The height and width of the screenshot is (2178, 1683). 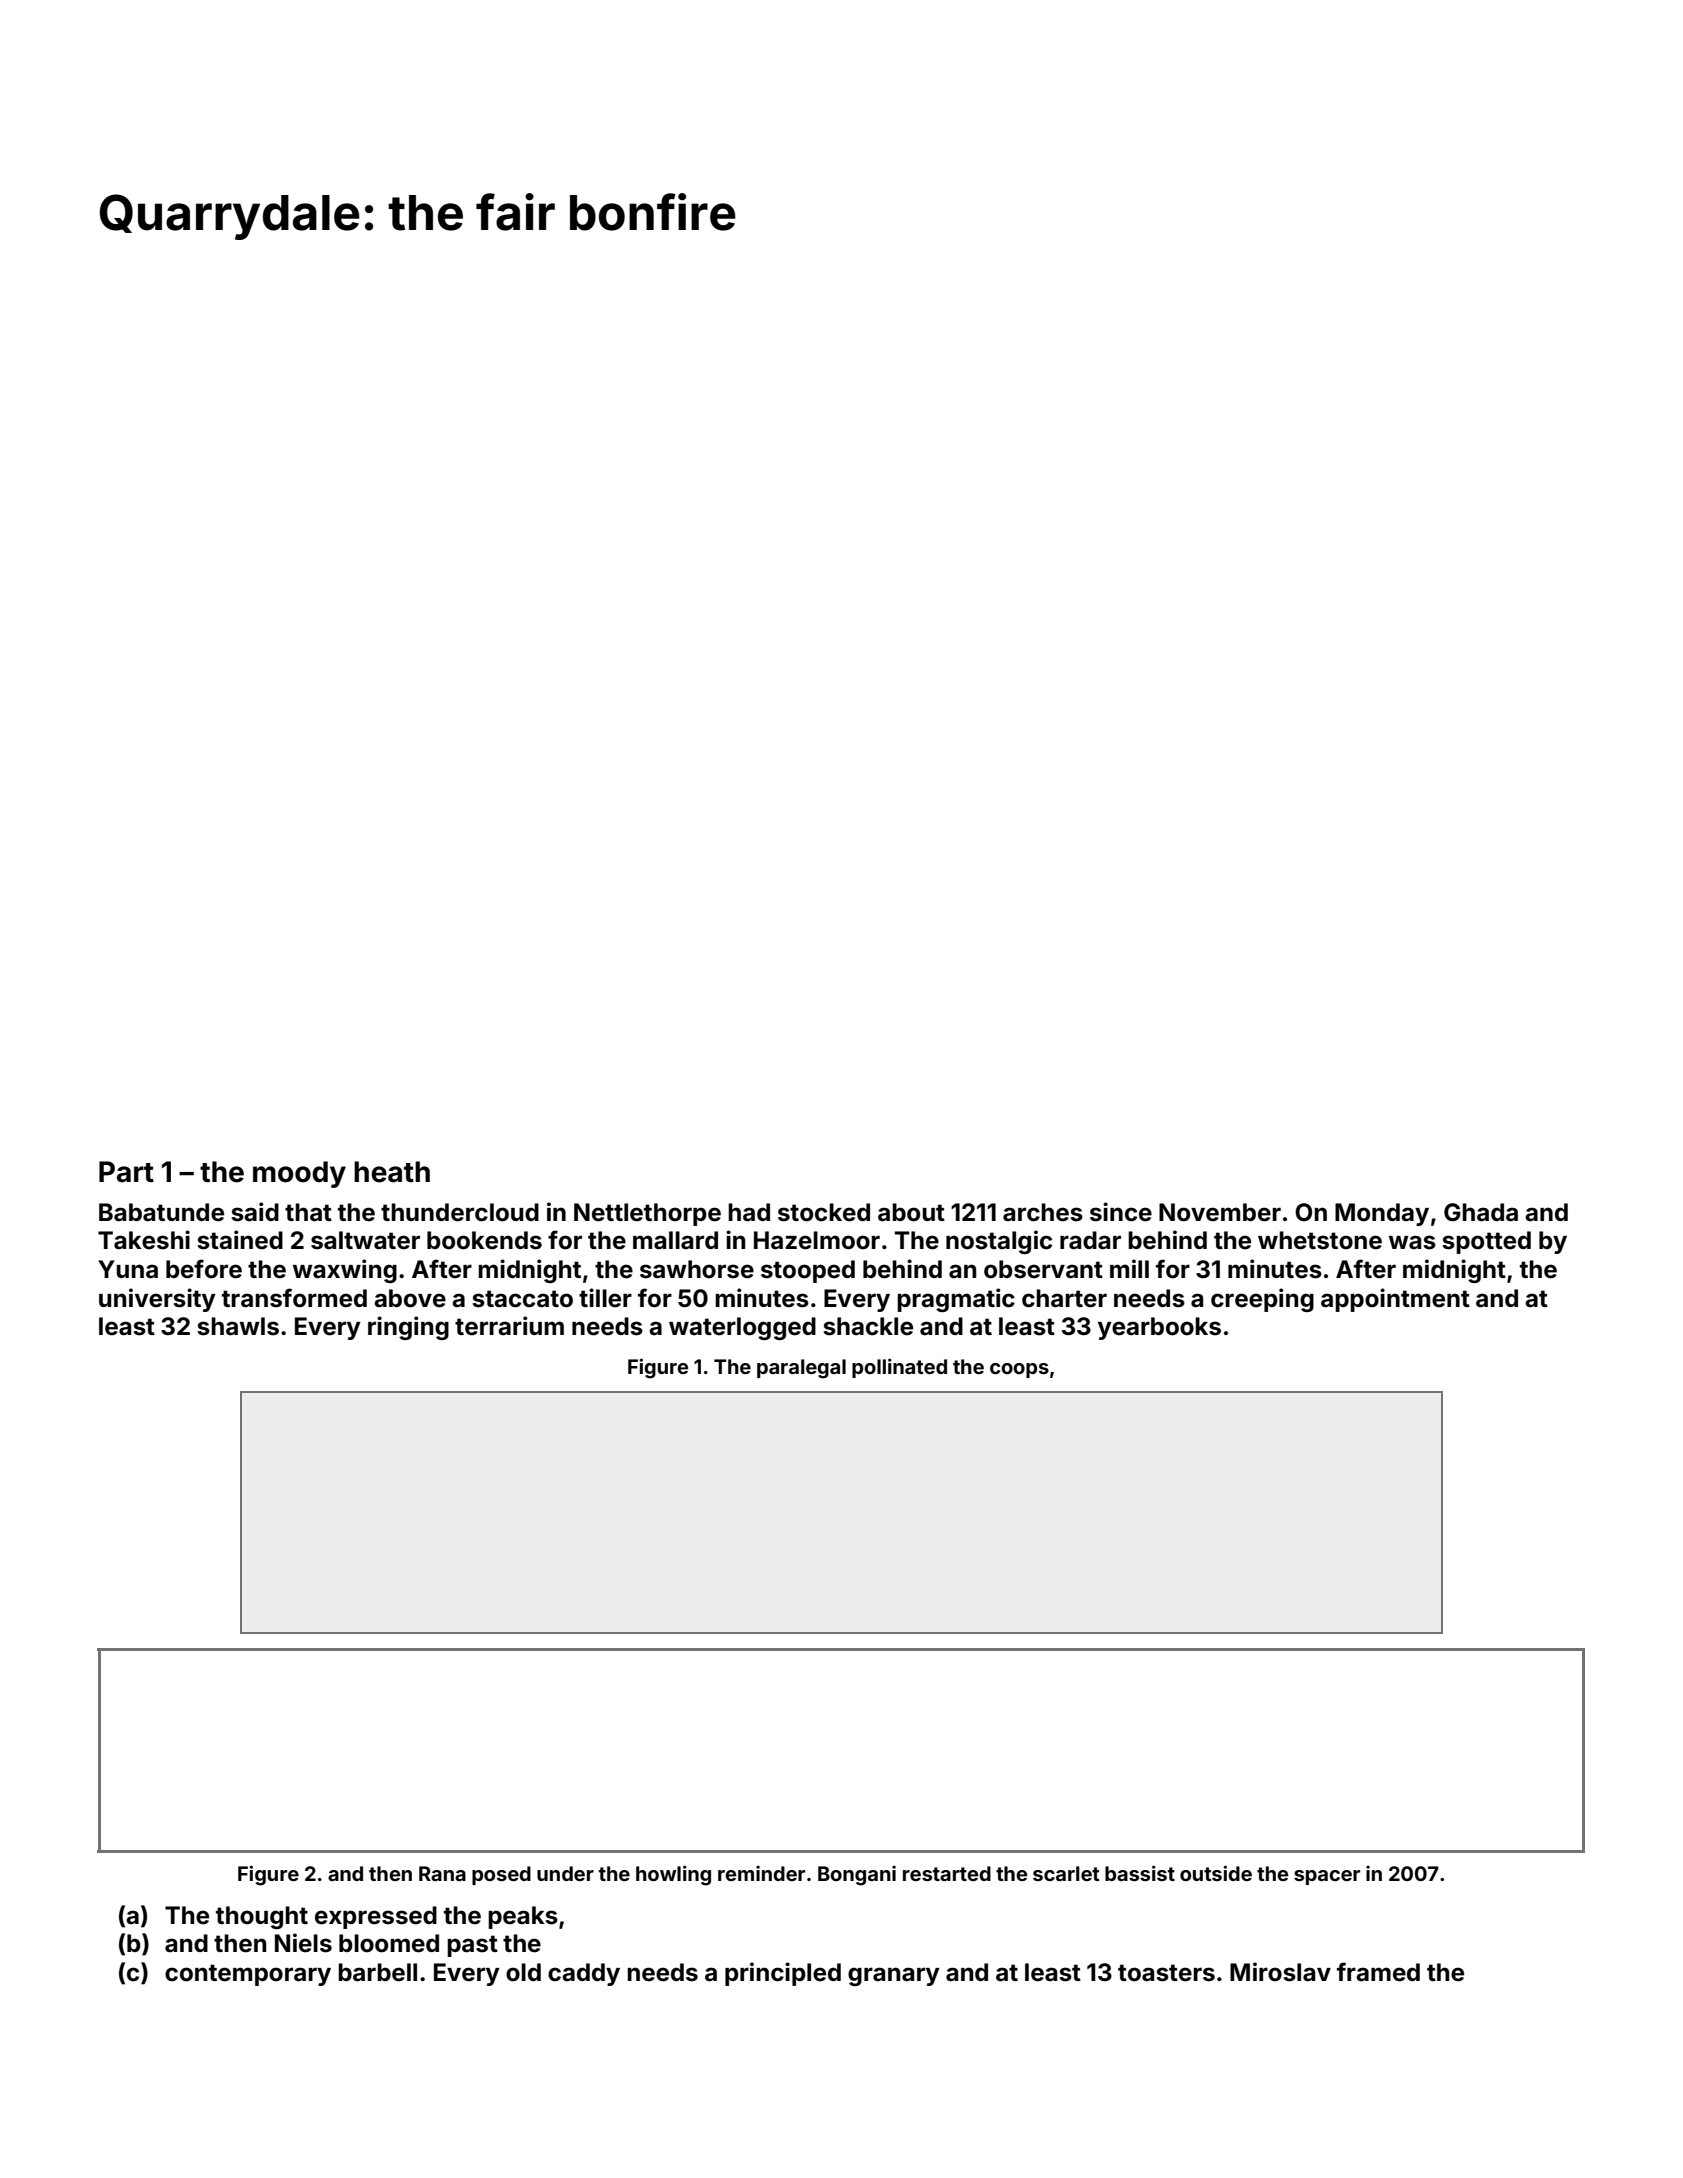 I want to click on spotted, so click(x=1486, y=1242).
